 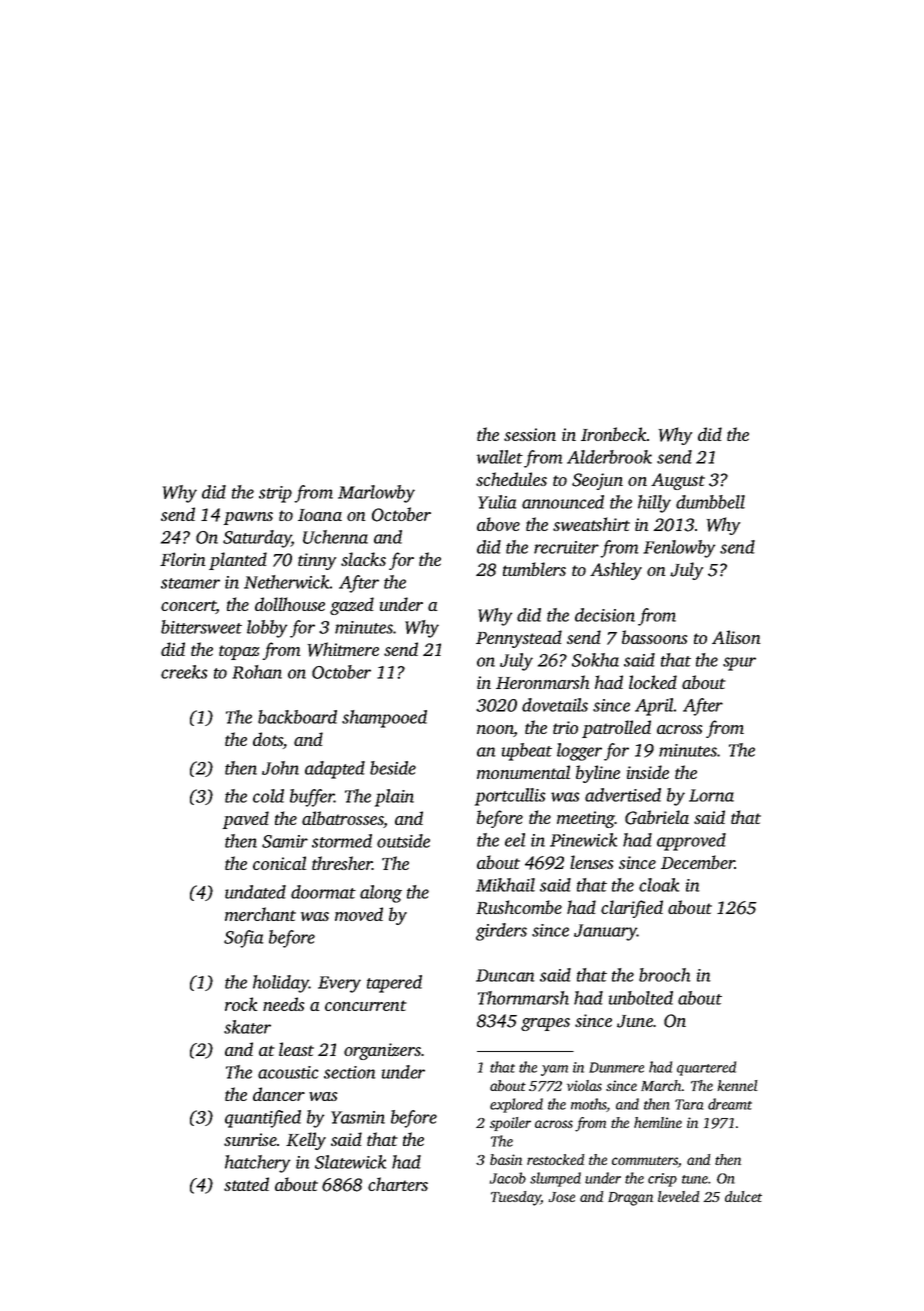 I want to click on Slatewick, so click(x=350, y=1162).
